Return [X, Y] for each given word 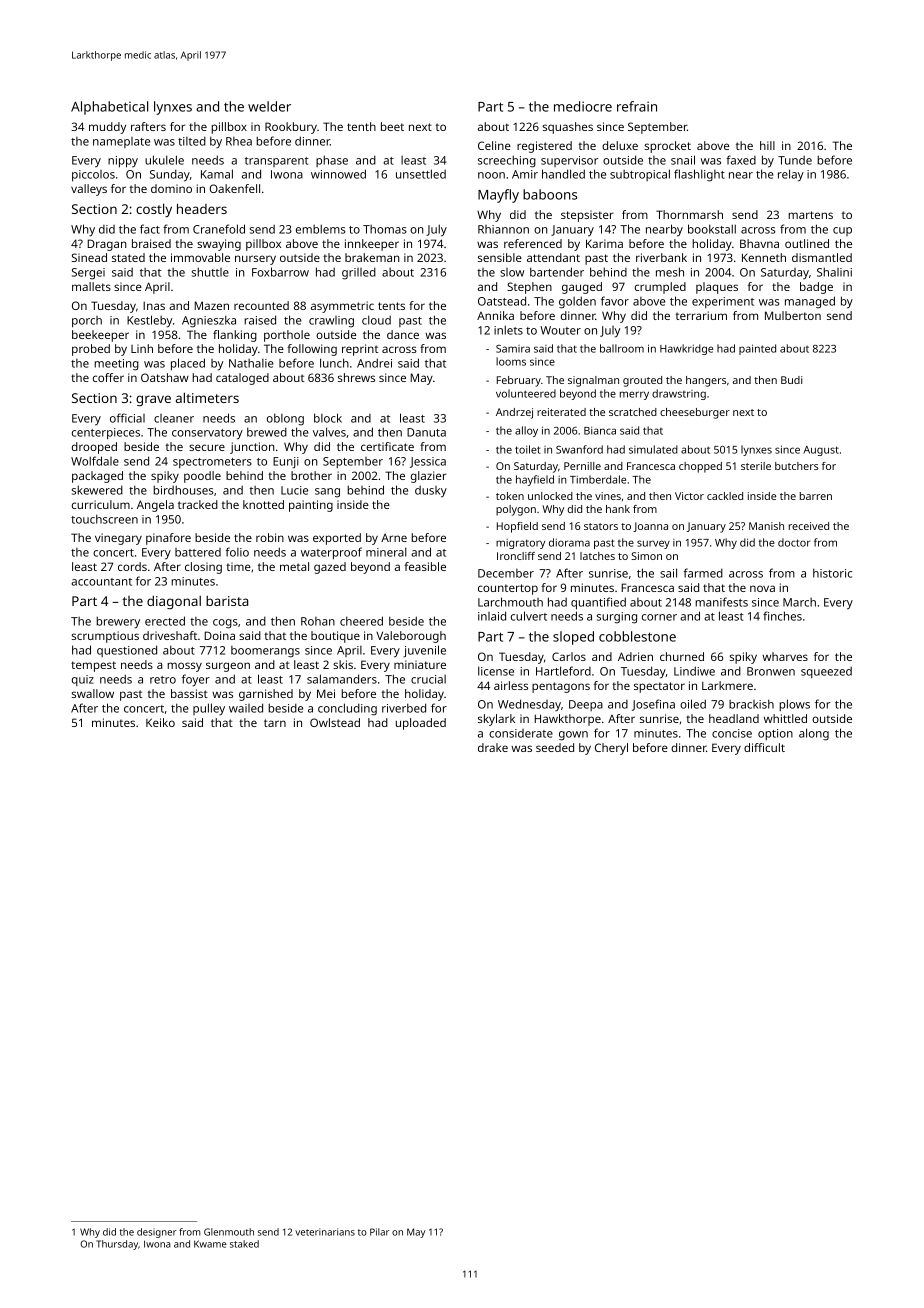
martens [810, 215]
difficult [764, 747]
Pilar [379, 1232]
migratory [520, 544]
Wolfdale [95, 461]
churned [682, 656]
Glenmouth [229, 1232]
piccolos [93, 176]
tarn [275, 723]
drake [493, 747]
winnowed [338, 174]
